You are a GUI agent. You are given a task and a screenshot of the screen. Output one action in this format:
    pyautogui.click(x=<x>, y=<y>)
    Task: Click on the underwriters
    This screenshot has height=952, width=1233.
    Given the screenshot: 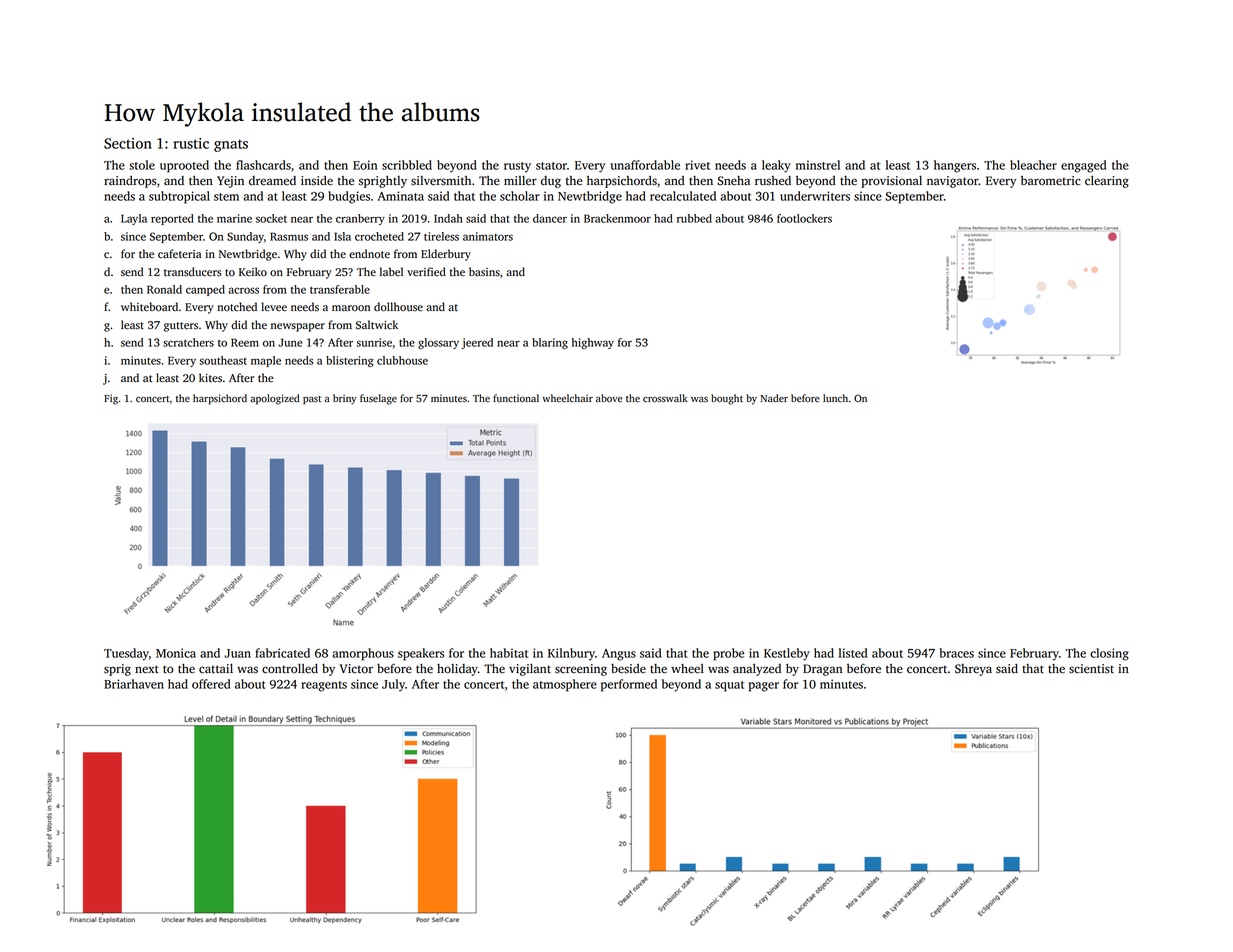 What is the action you would take?
    pyautogui.click(x=815, y=196)
